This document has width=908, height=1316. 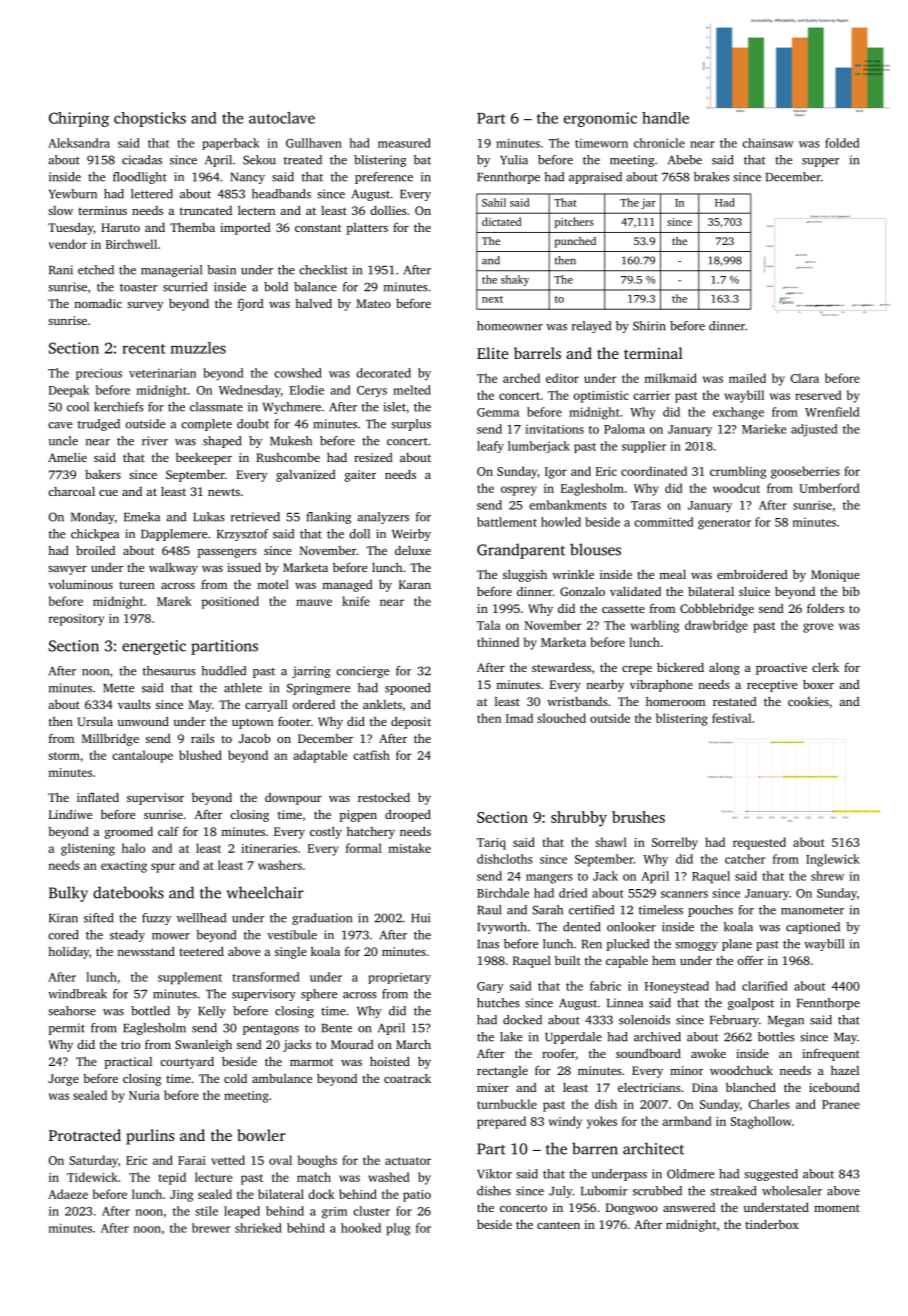 What do you see at coordinates (67, 1029) in the document?
I see `permit` at bounding box center [67, 1029].
